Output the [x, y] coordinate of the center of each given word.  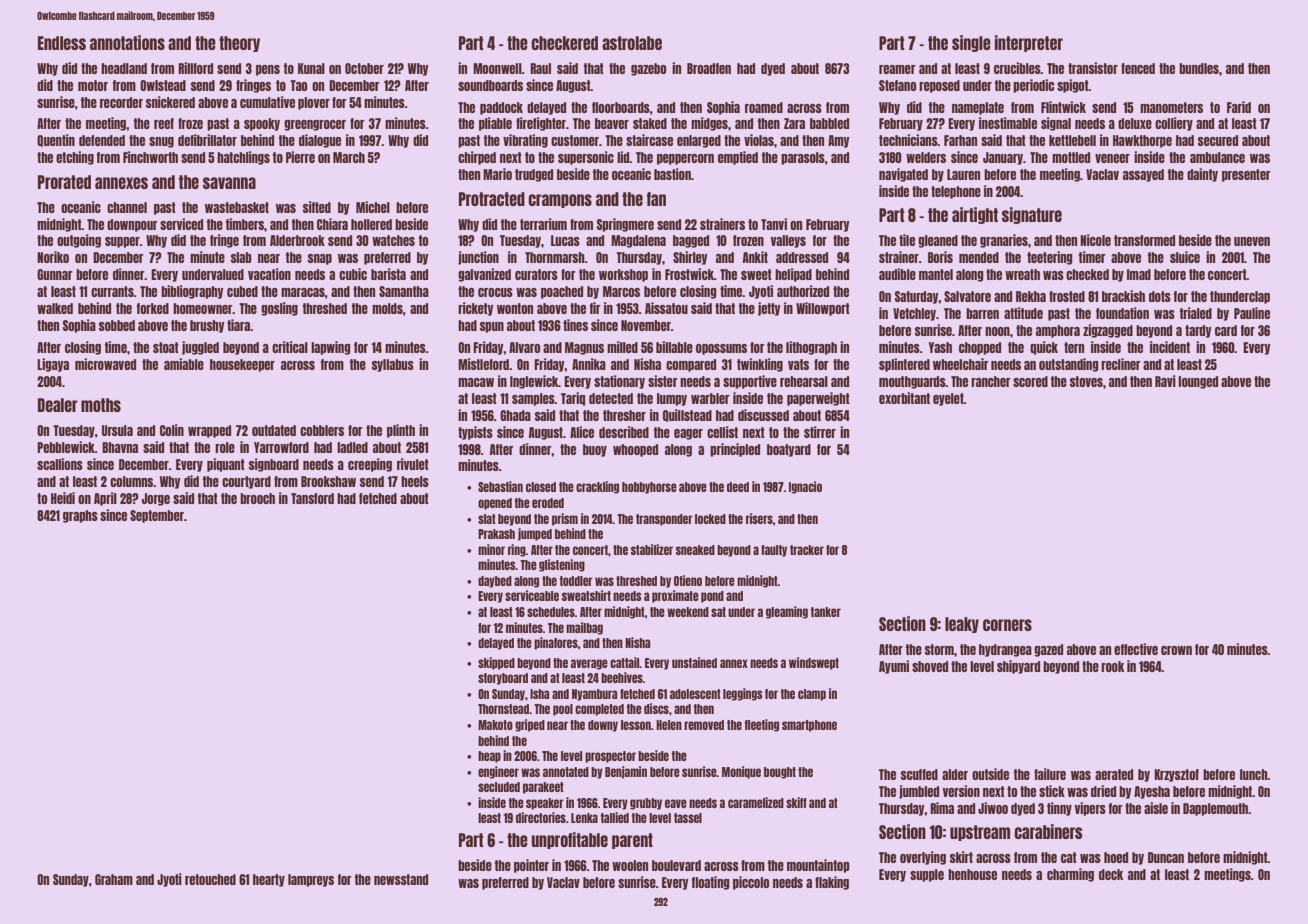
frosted [1067, 296]
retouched [210, 879]
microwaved [105, 364]
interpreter [1029, 43]
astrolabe [632, 43]
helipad [793, 275]
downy [603, 726]
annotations [127, 42]
